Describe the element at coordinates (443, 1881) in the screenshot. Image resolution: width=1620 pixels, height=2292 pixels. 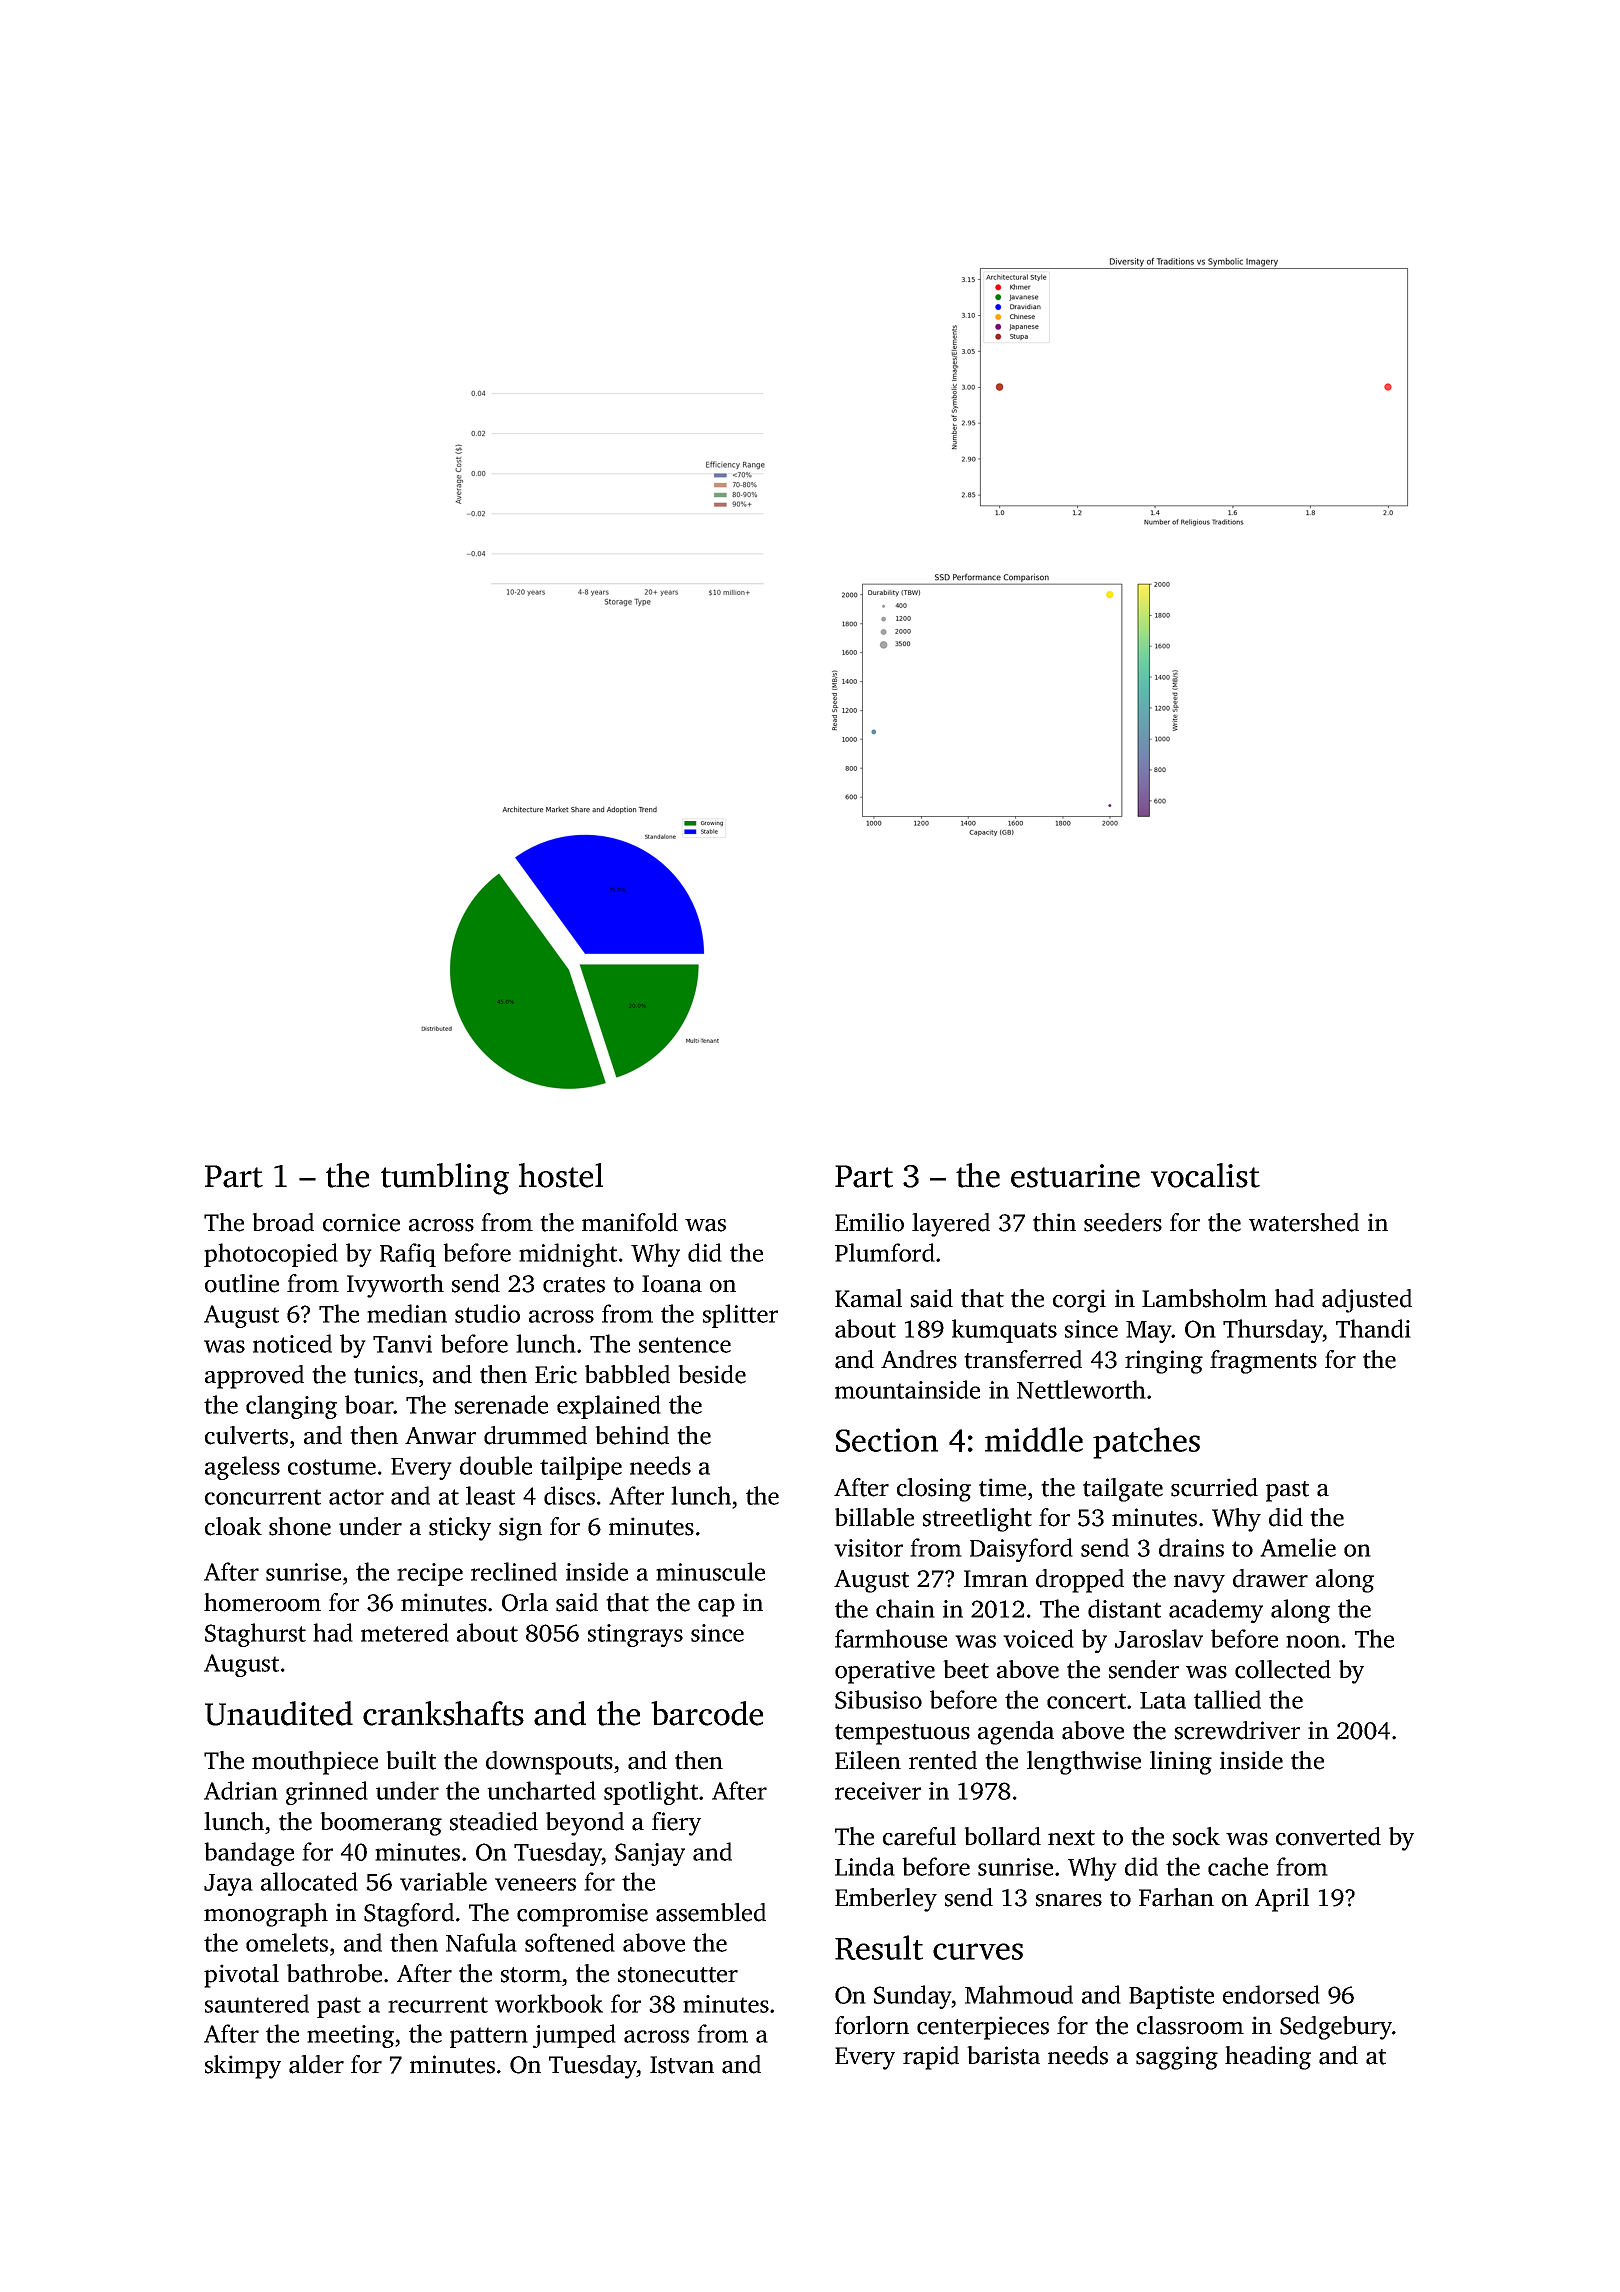
I see `variable` at that location.
